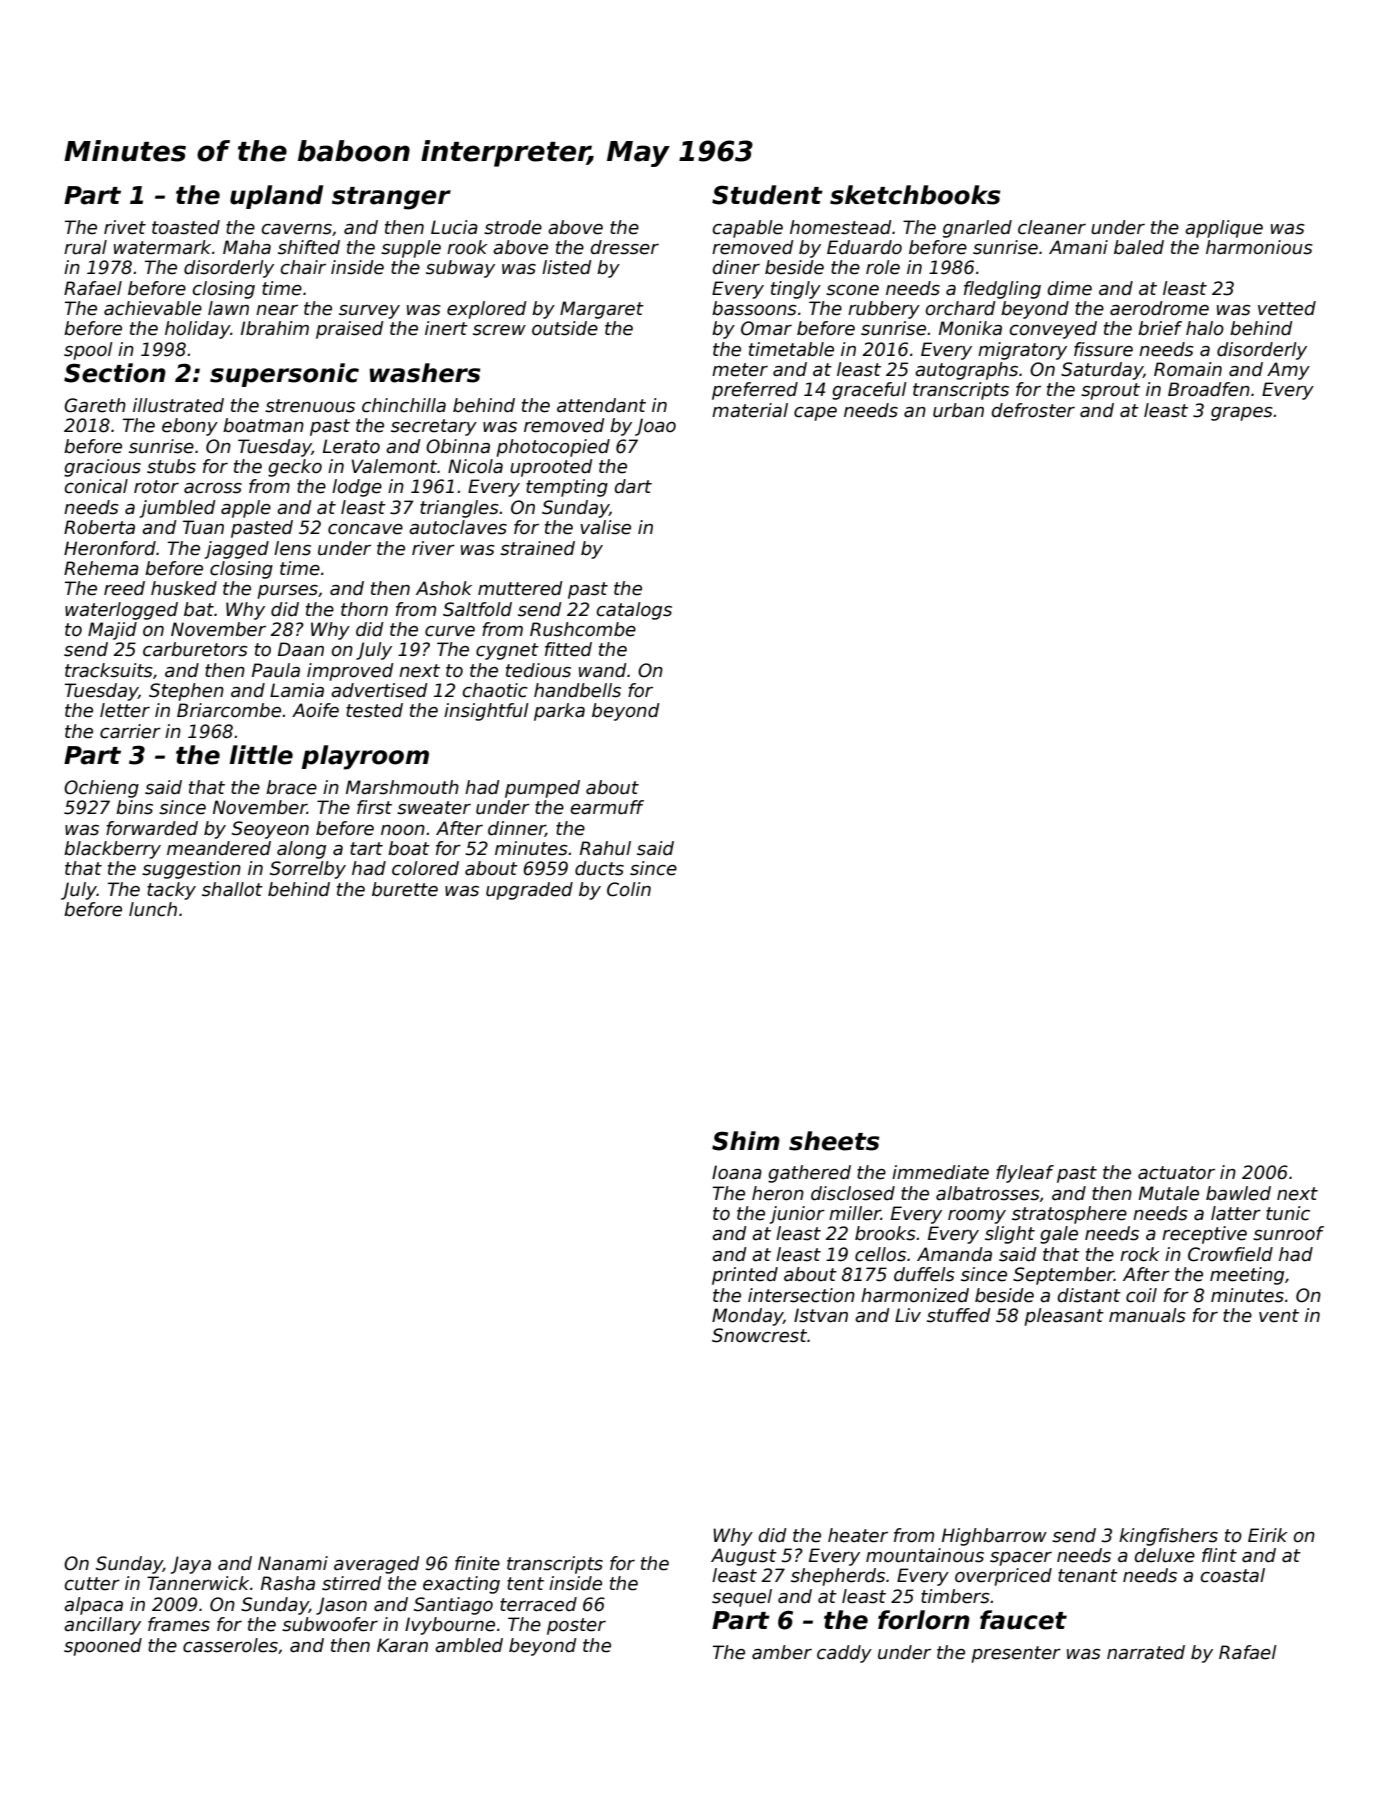 The width and height of the screenshot is (1390, 1799). I want to click on spooned, so click(103, 1647).
